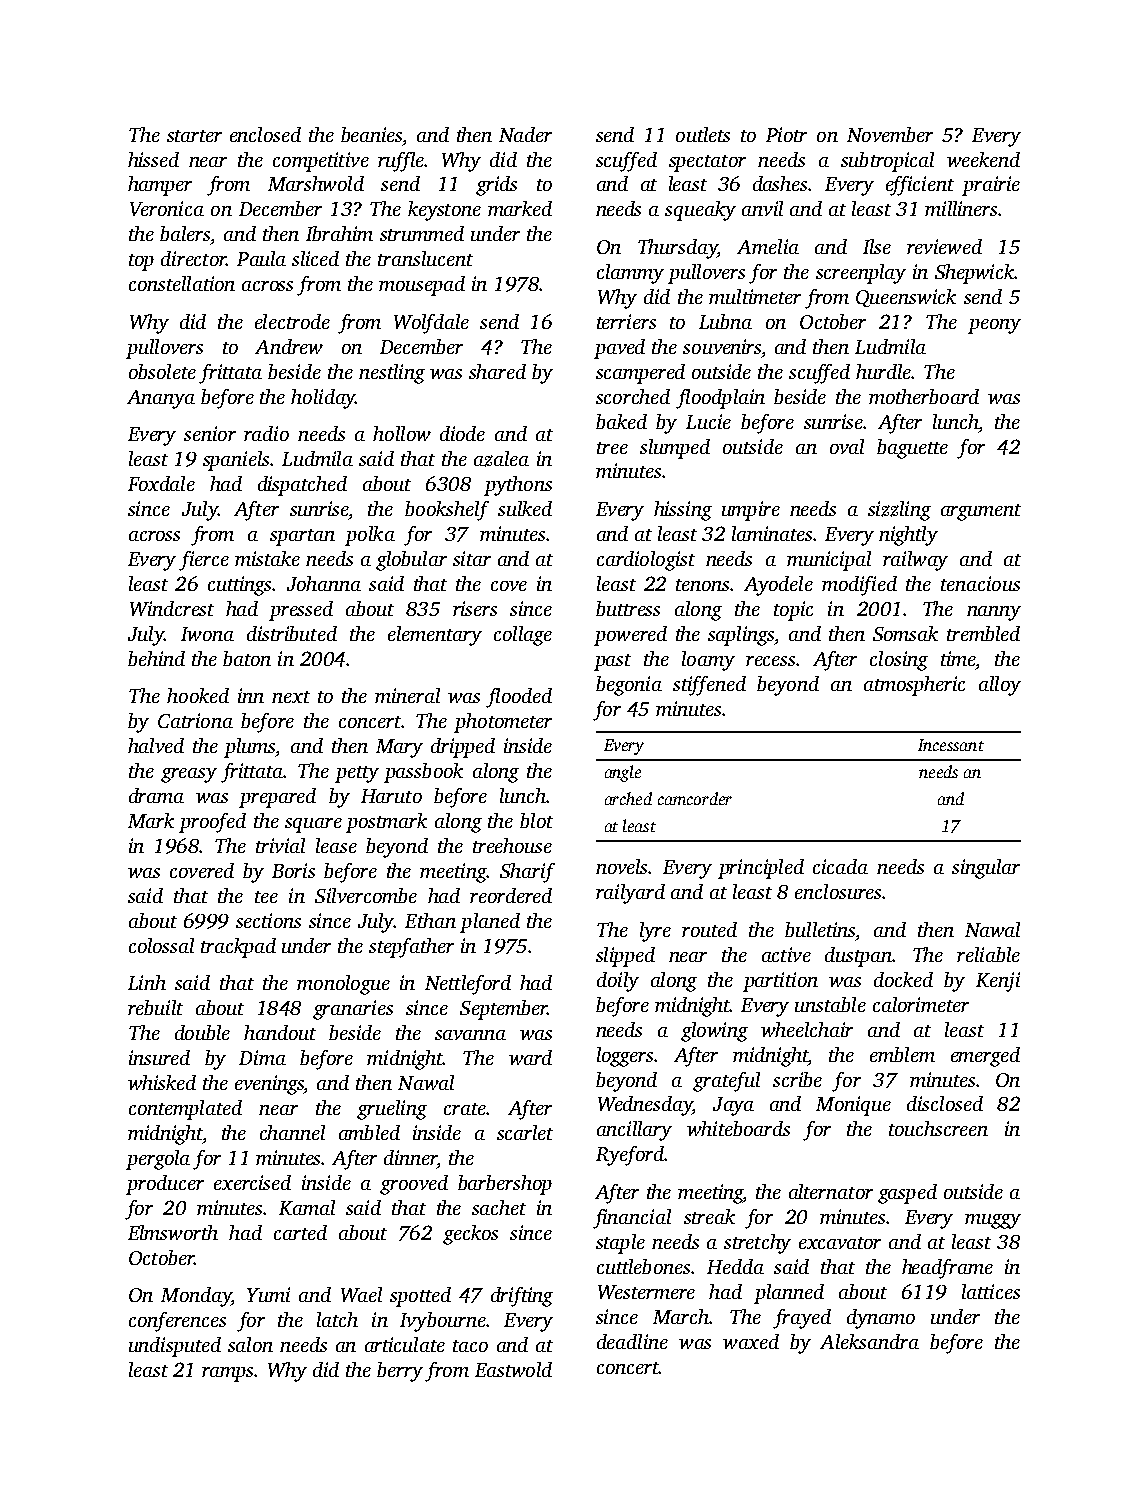 The image size is (1148, 1485). What do you see at coordinates (612, 662) in the screenshot?
I see `past` at bounding box center [612, 662].
